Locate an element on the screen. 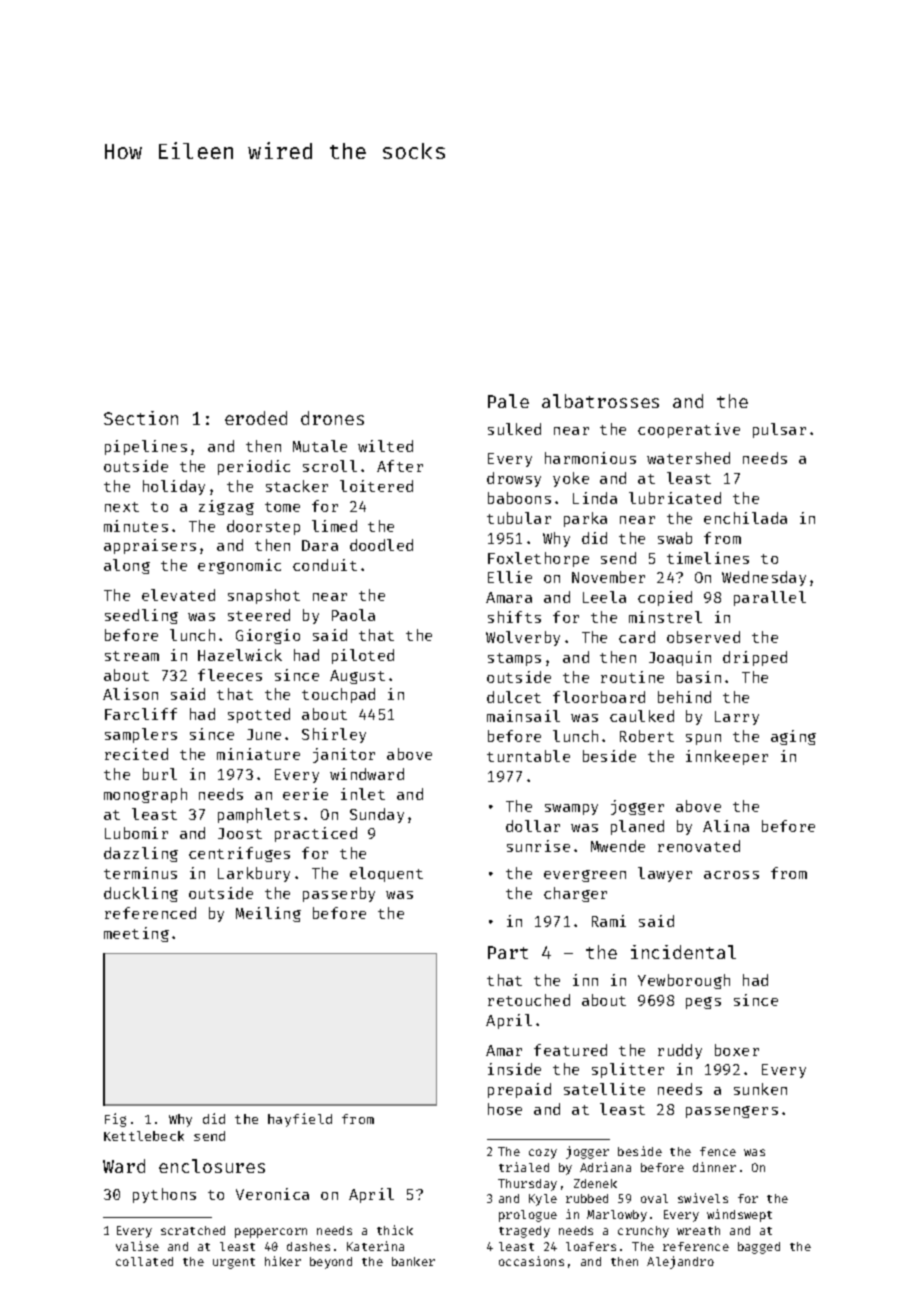 The height and width of the screenshot is (1314, 924). urgent is located at coordinates (234, 1263).
